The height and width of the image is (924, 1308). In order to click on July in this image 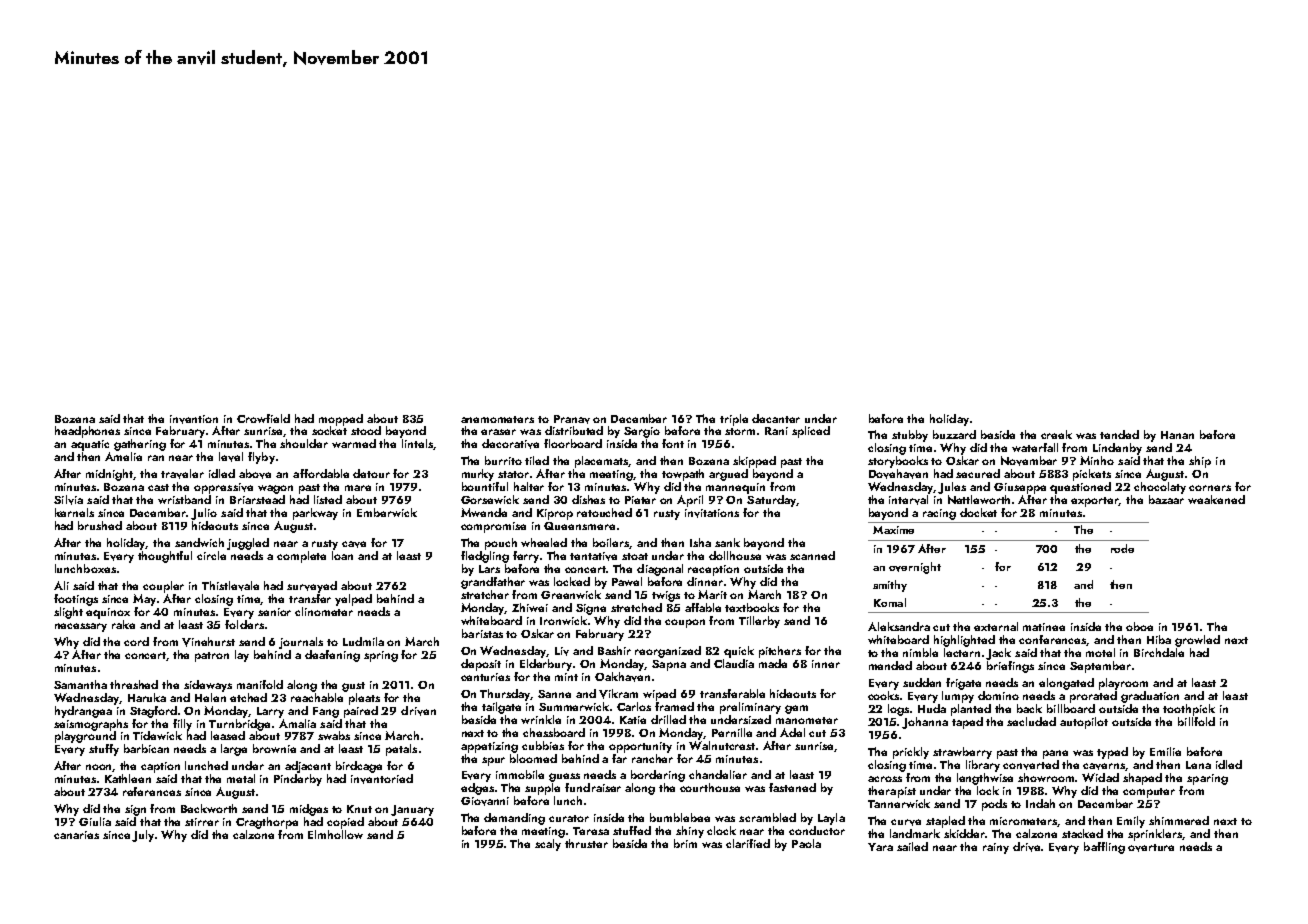, I will do `click(143, 836)`.
